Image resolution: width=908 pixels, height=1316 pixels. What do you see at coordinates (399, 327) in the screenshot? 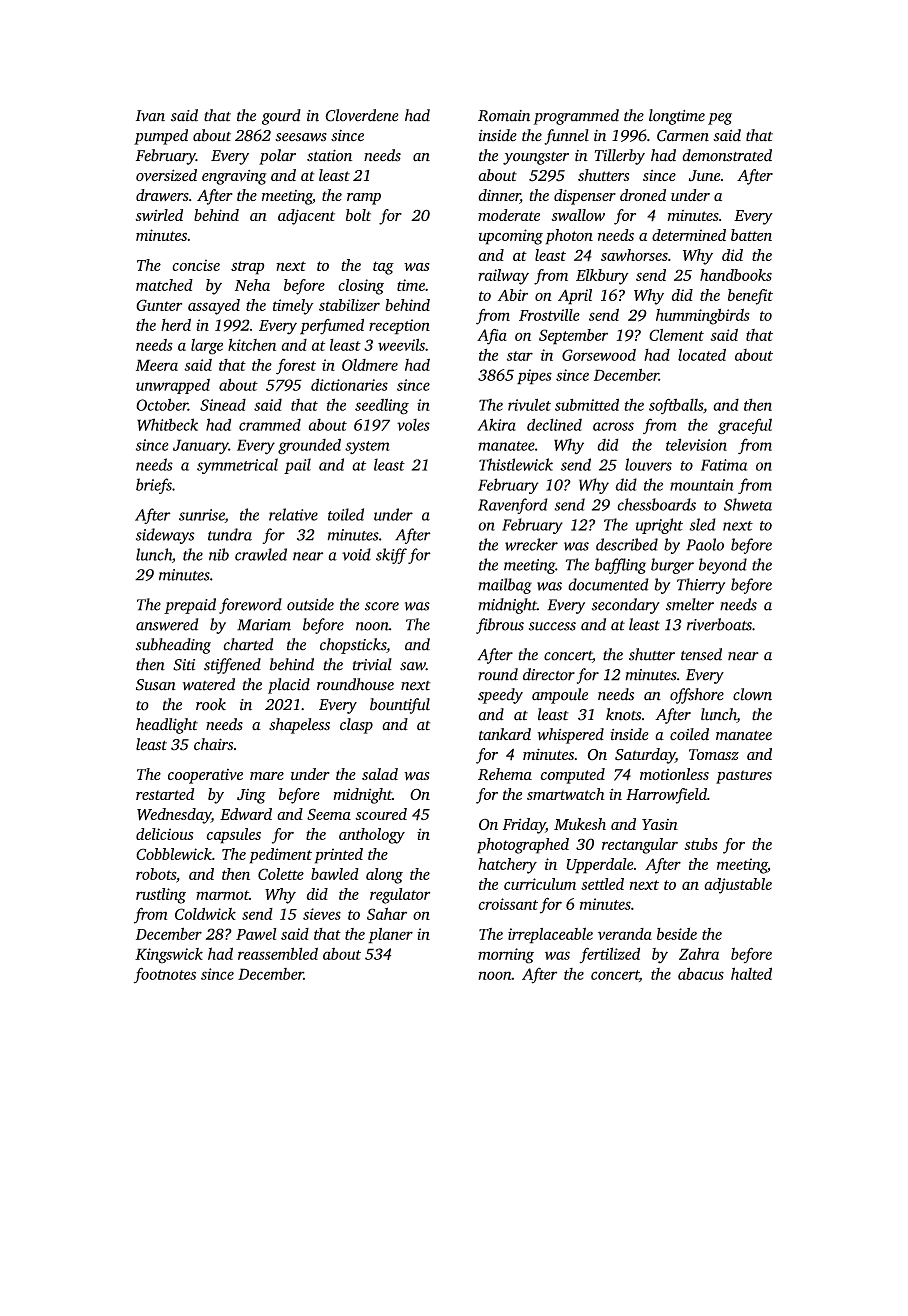
I see `reception` at bounding box center [399, 327].
